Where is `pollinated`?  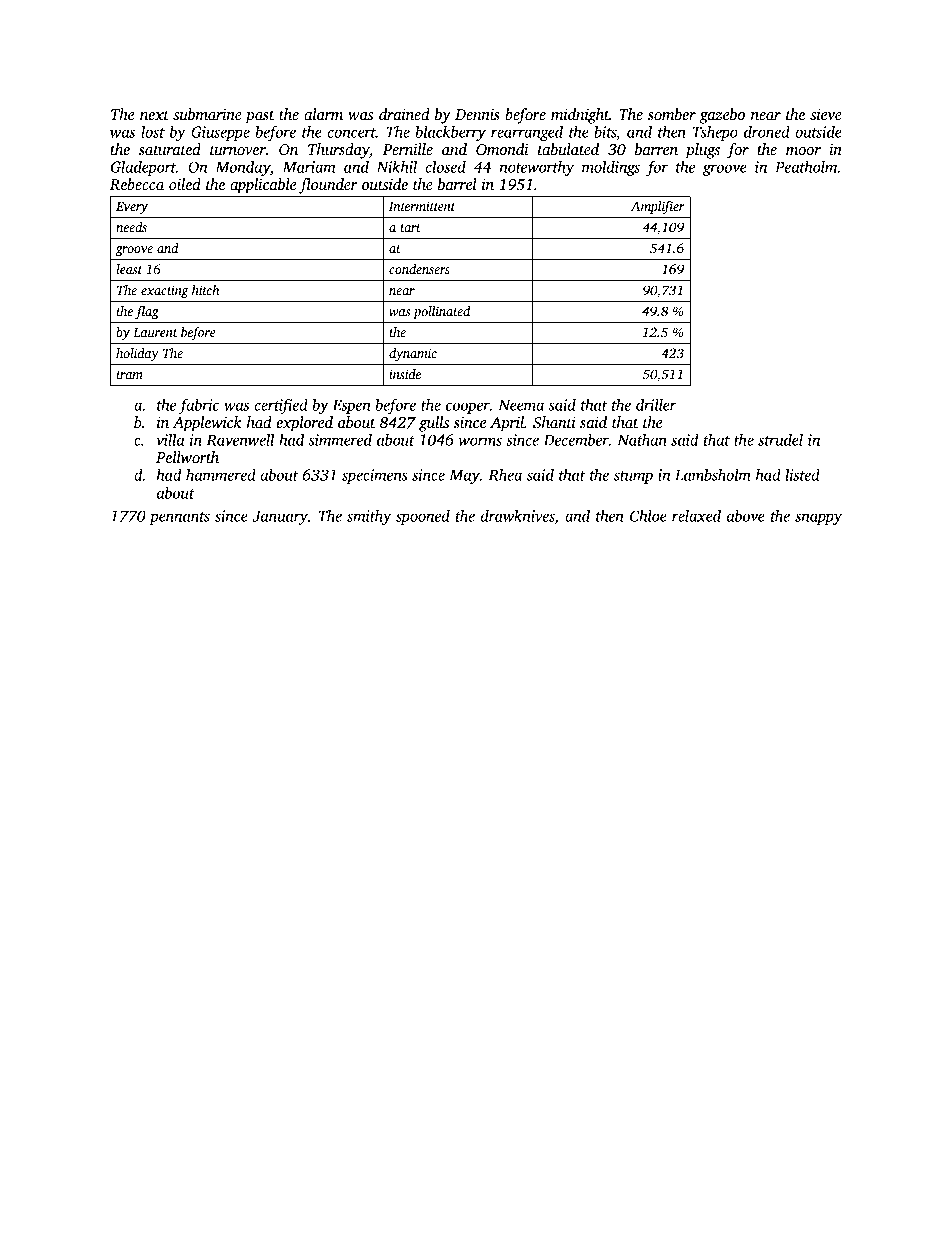
pollinated is located at coordinates (441, 312).
